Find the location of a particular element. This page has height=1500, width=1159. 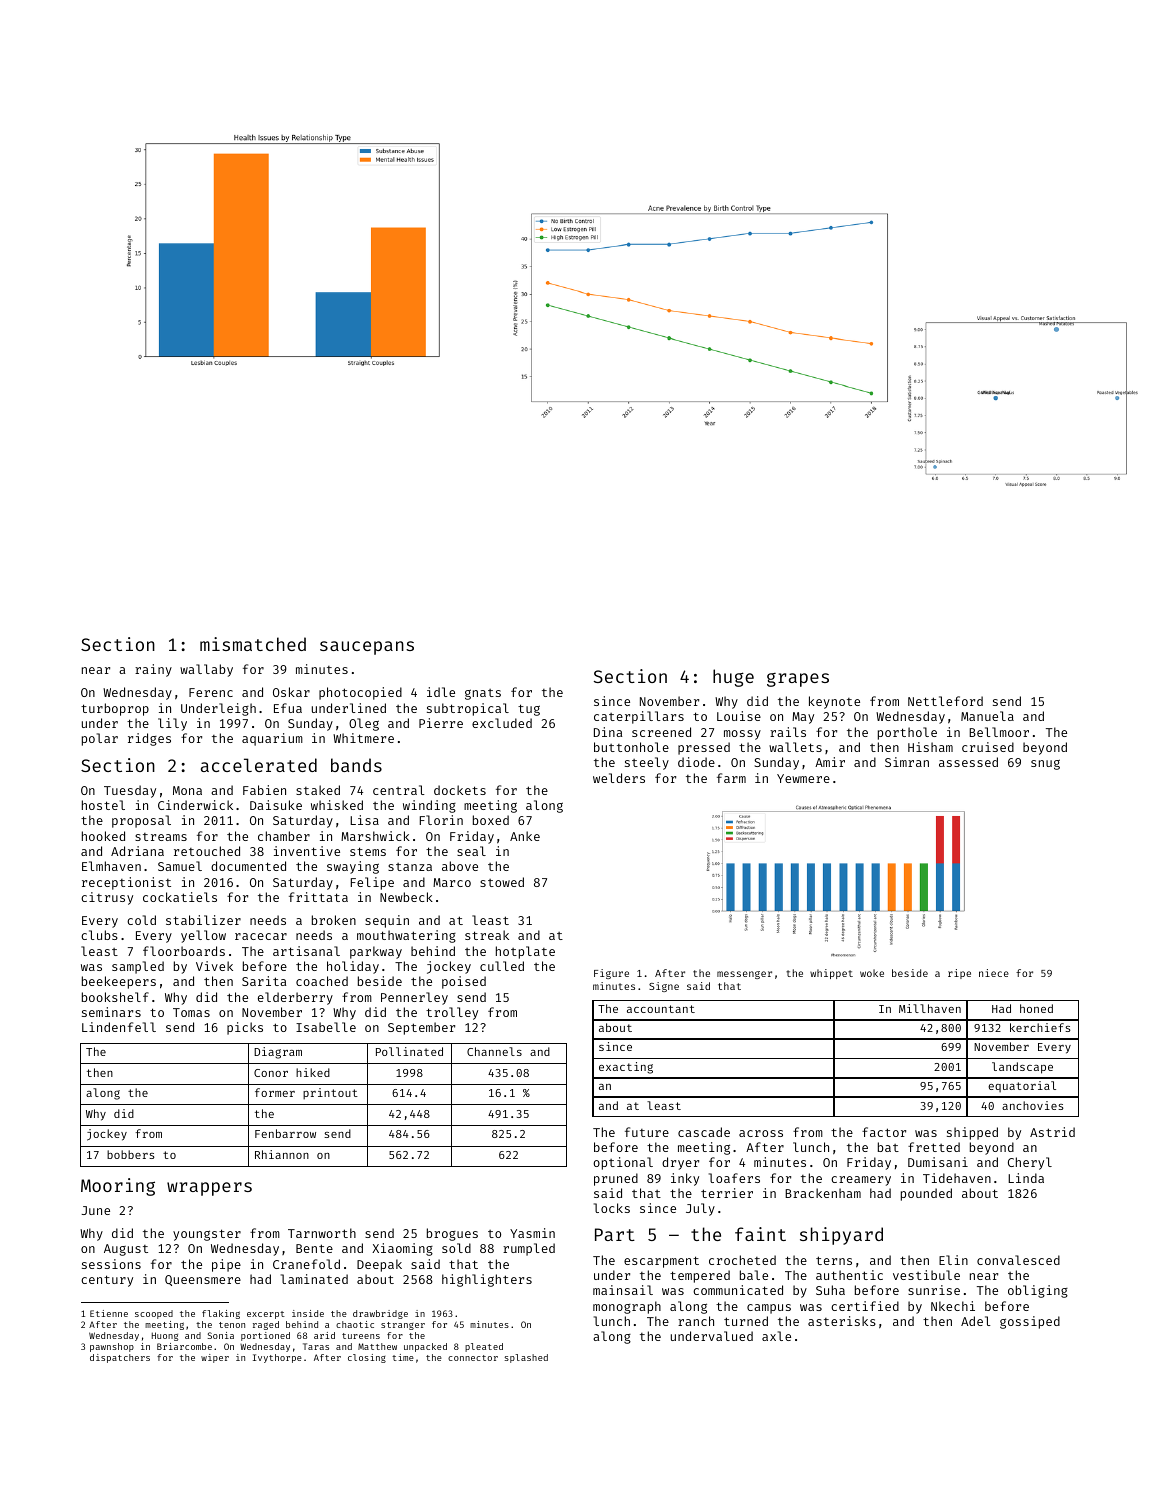

retouched is located at coordinates (207, 851).
